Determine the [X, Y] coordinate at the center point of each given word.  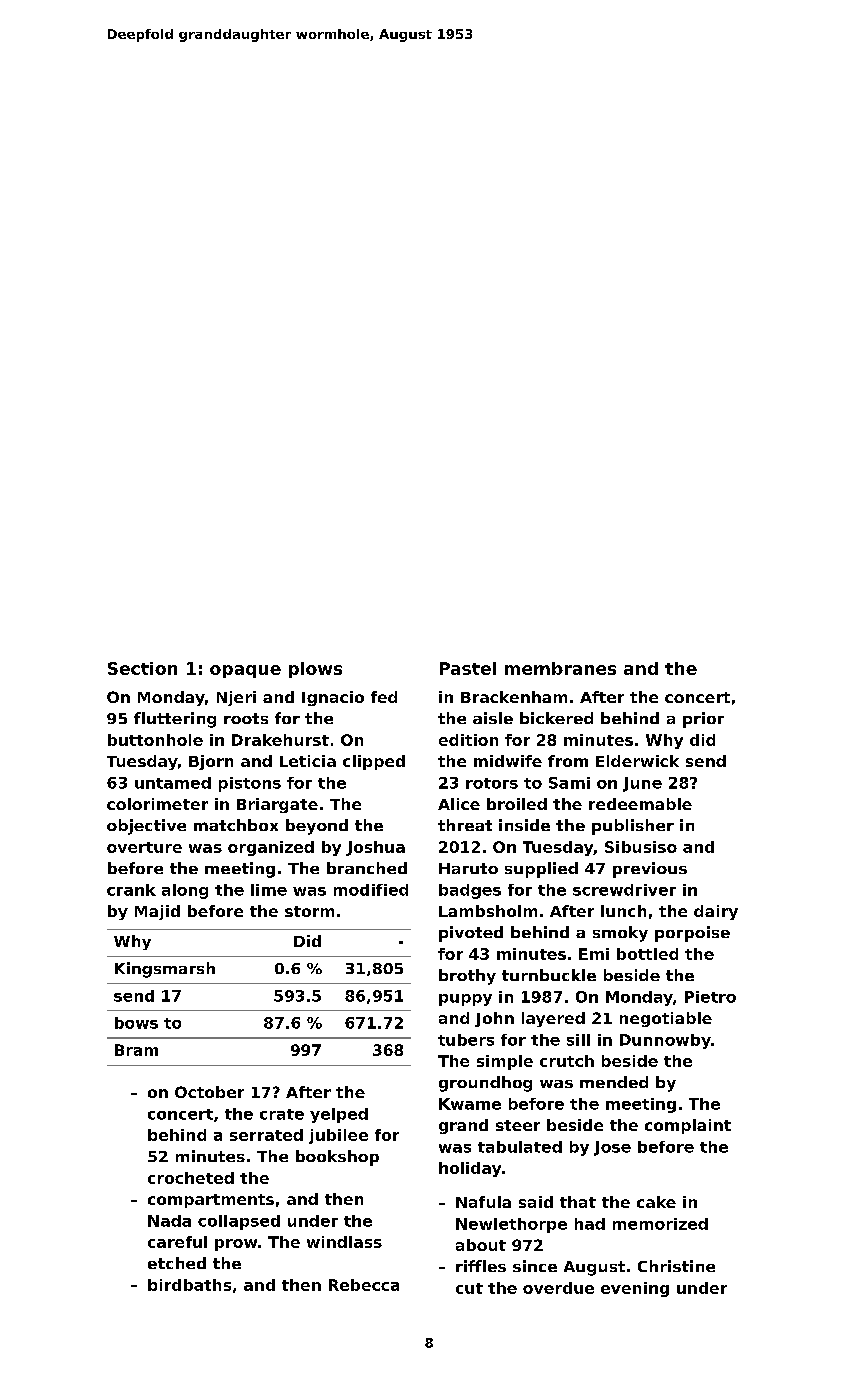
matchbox [236, 825]
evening [635, 1289]
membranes [560, 668]
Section [142, 668]
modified [371, 890]
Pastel [468, 668]
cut [469, 1288]
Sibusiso [641, 847]
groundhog [485, 1084]
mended [614, 1082]
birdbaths [189, 1285]
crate [282, 1114]
